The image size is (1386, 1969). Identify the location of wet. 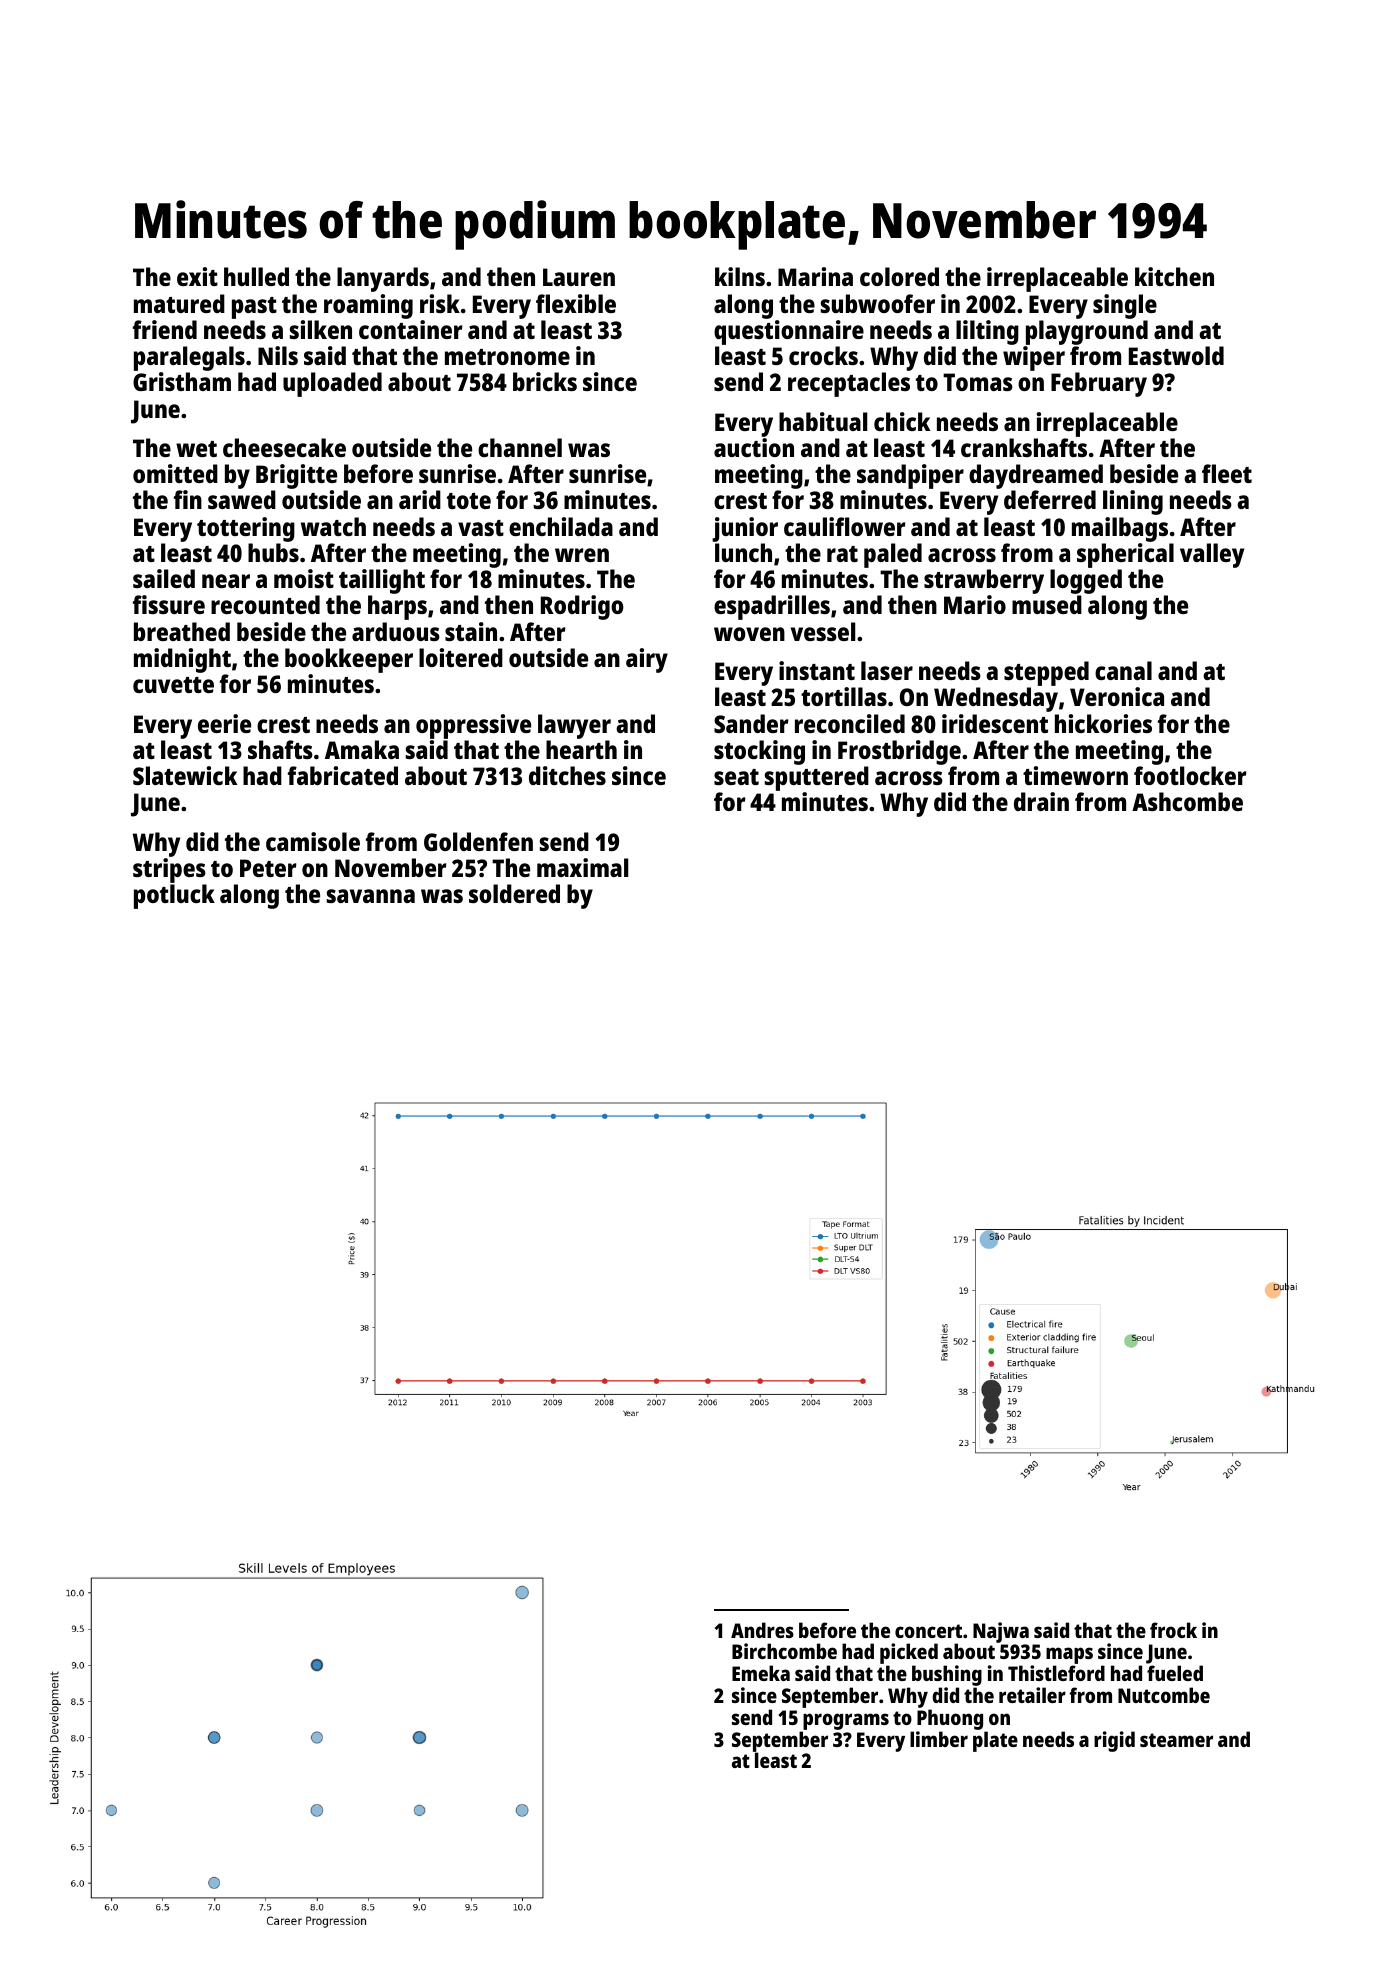
(196, 449).
